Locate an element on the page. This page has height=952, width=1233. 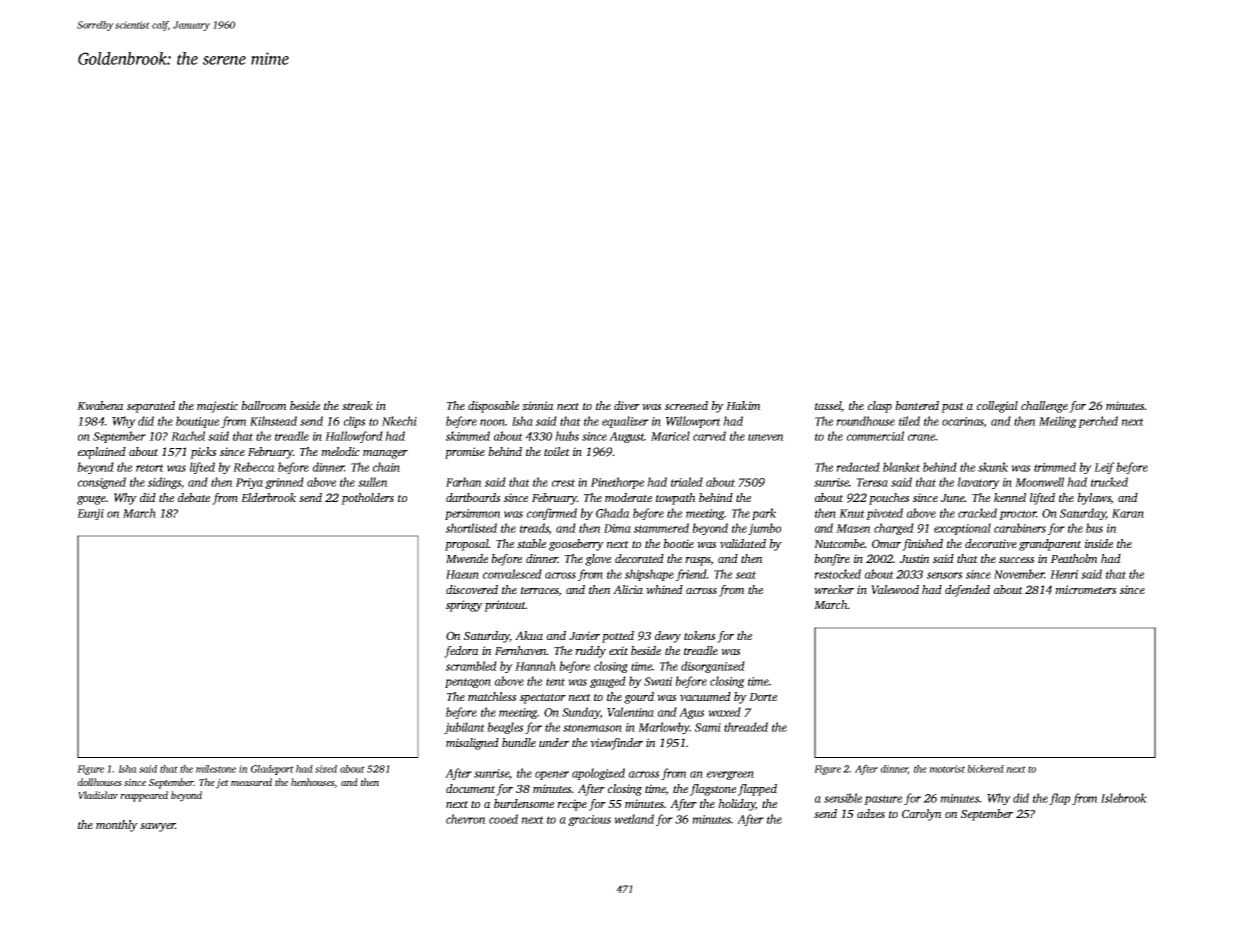
micrometers is located at coordinates (1085, 589).
